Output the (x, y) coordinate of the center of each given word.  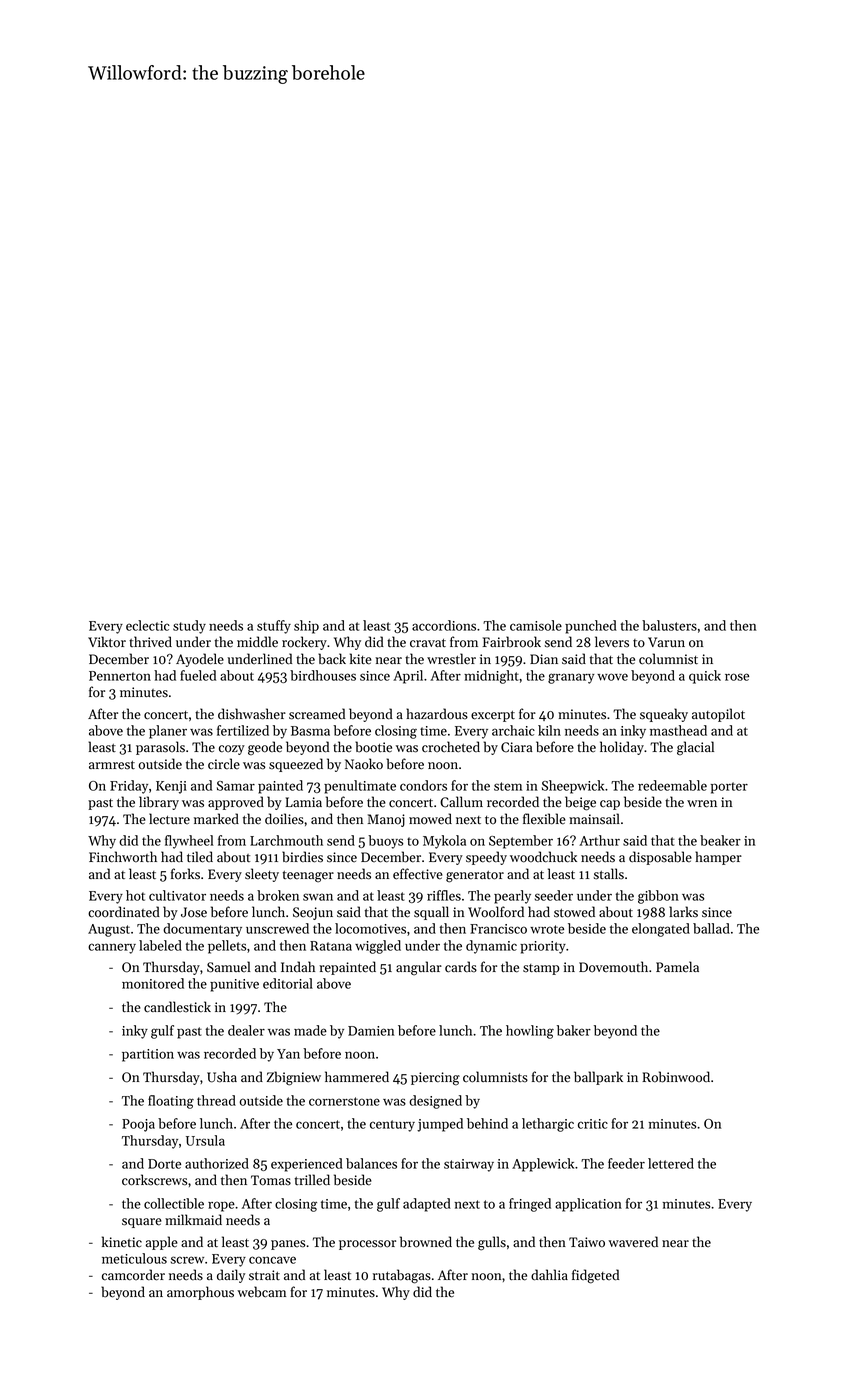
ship (306, 627)
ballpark (598, 1078)
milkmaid (193, 1219)
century (392, 1126)
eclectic (148, 625)
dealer (246, 1030)
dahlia (549, 1275)
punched (591, 627)
